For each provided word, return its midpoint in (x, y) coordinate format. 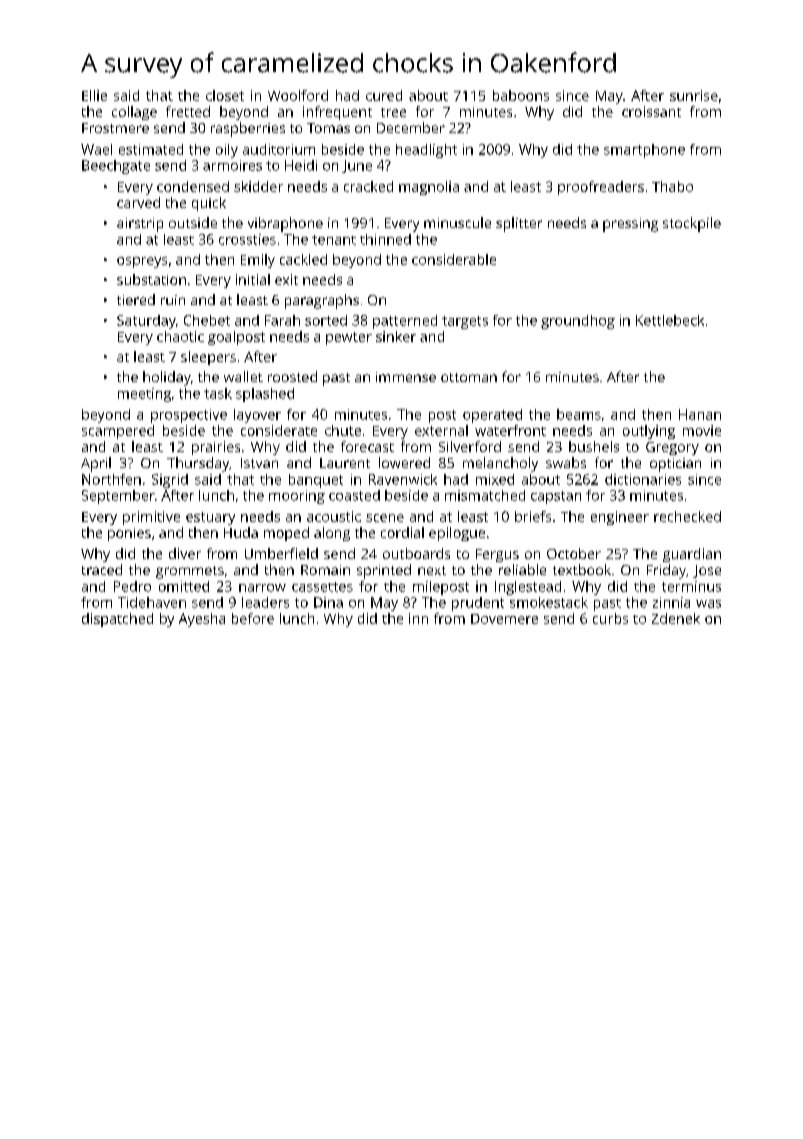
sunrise (694, 95)
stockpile (692, 224)
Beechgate (116, 167)
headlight (426, 151)
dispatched (117, 620)
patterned (405, 322)
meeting (144, 395)
